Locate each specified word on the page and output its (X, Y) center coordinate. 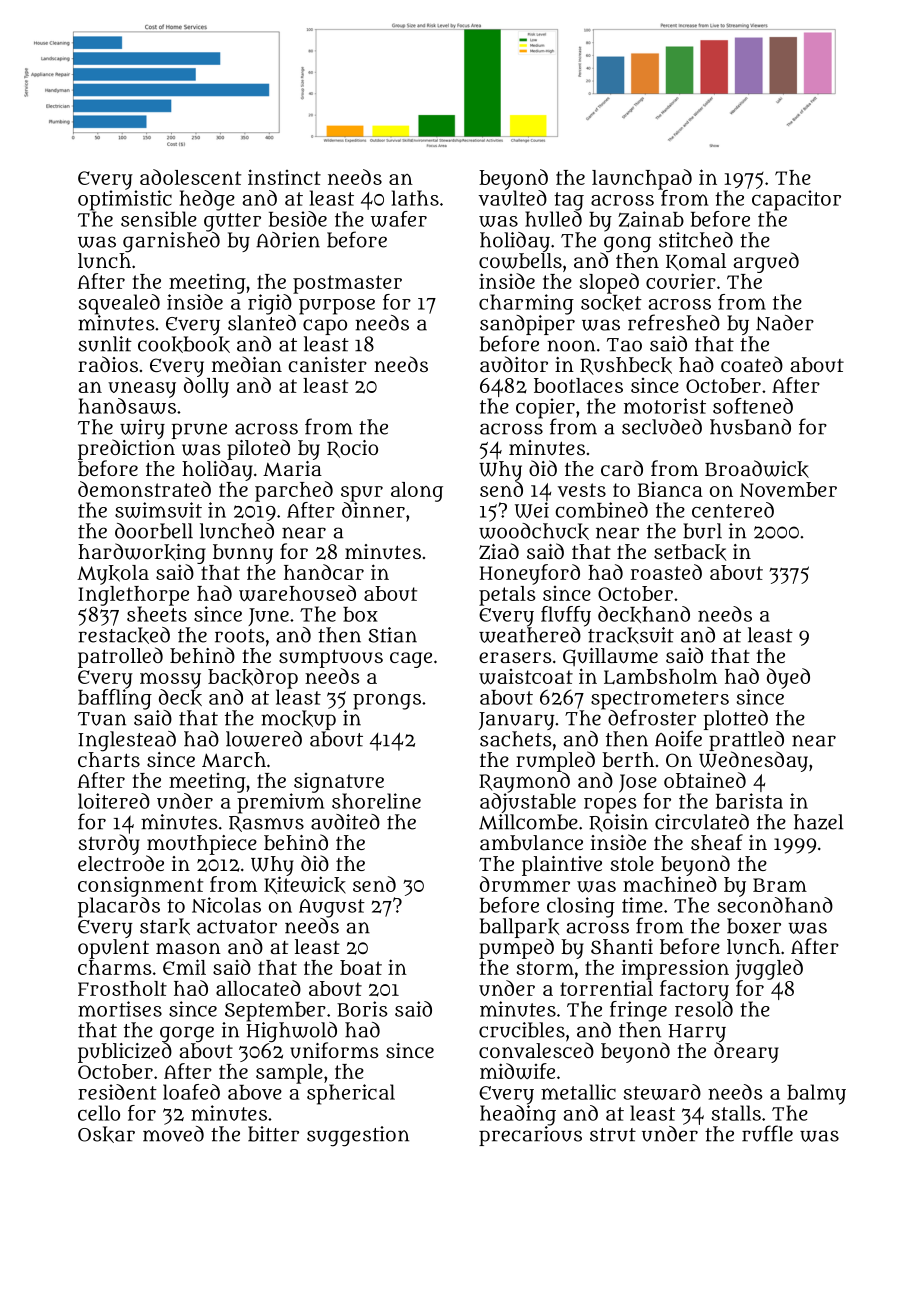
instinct (284, 177)
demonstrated (144, 489)
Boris (362, 1009)
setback (690, 552)
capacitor (796, 200)
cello (99, 1113)
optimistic (125, 200)
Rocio (352, 449)
